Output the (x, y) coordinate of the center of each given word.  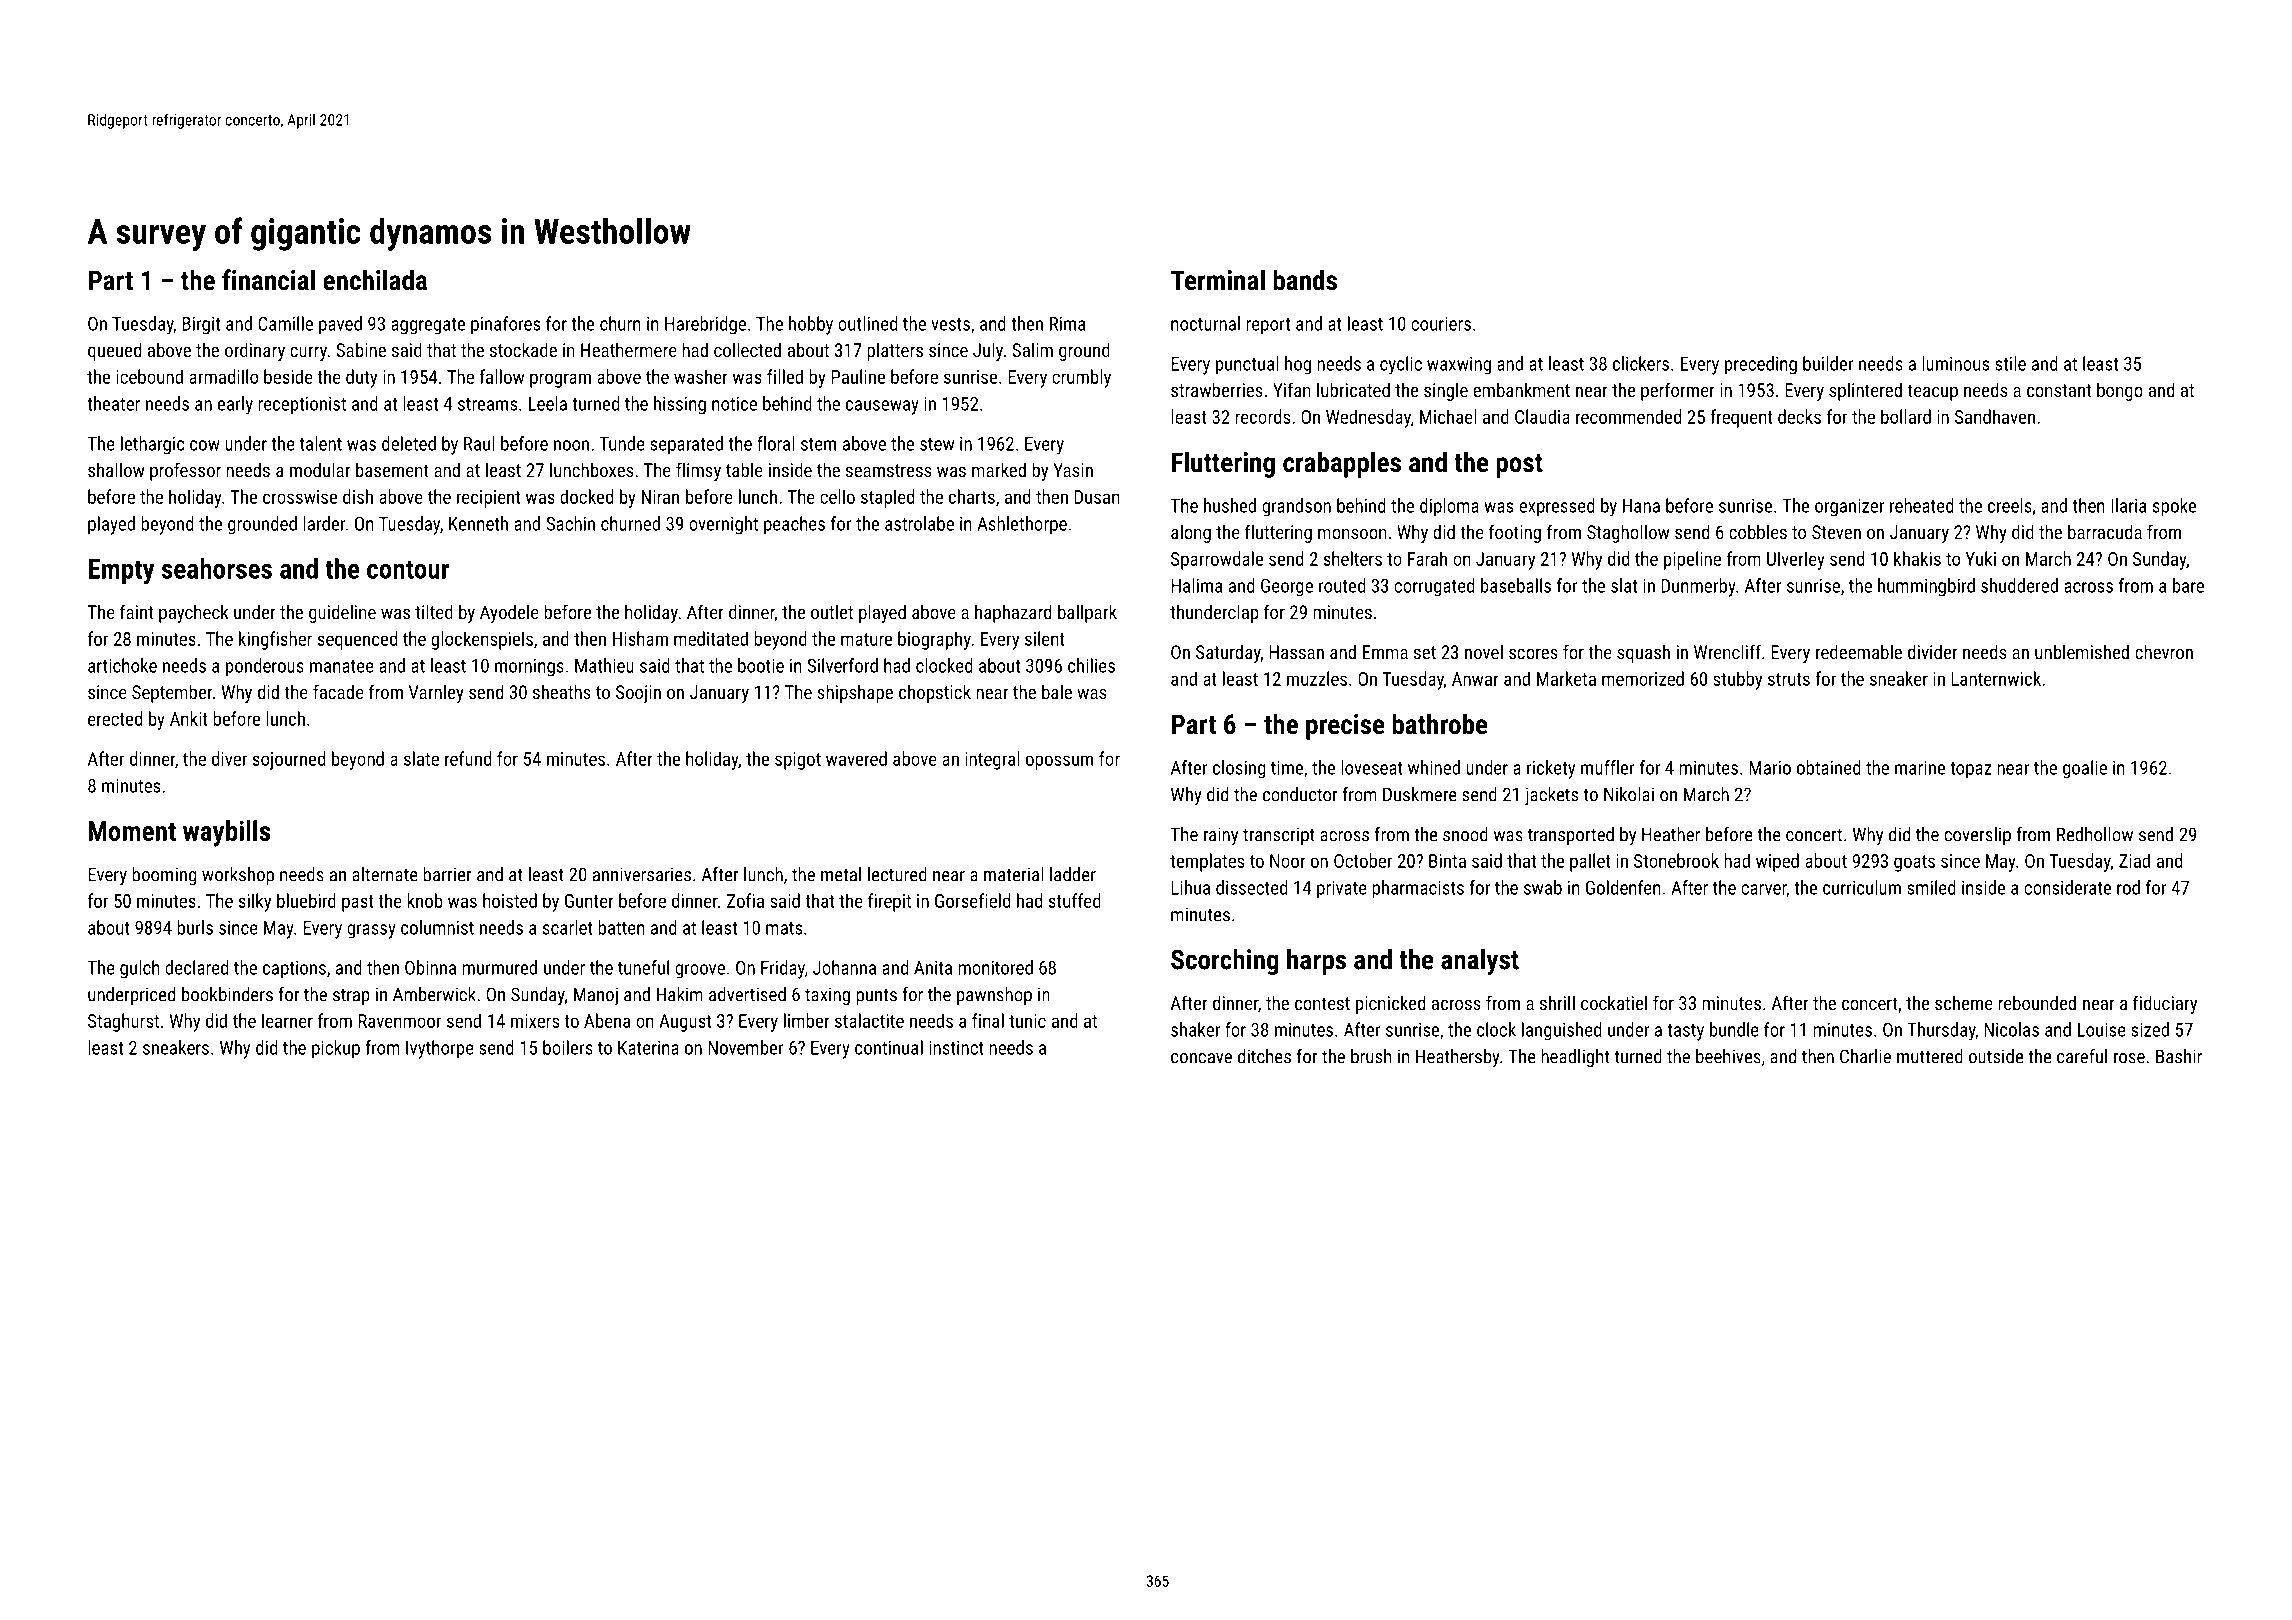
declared (196, 967)
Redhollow (2095, 834)
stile (2010, 363)
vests (950, 324)
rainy (1221, 836)
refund (468, 758)
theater (113, 403)
